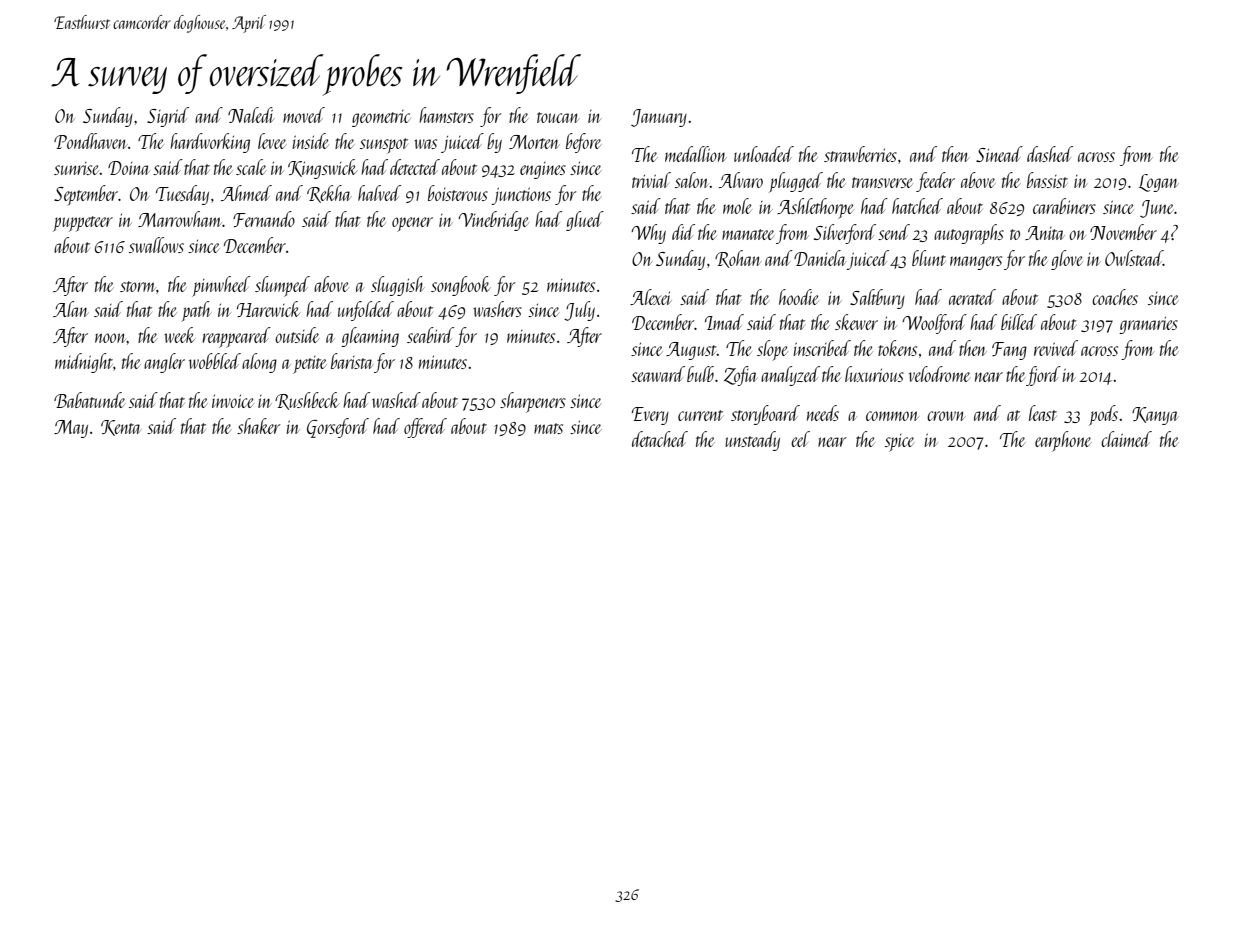 This image has width=1233, height=952. Describe the element at coordinates (338, 428) in the image. I see `Gorseford` at that location.
